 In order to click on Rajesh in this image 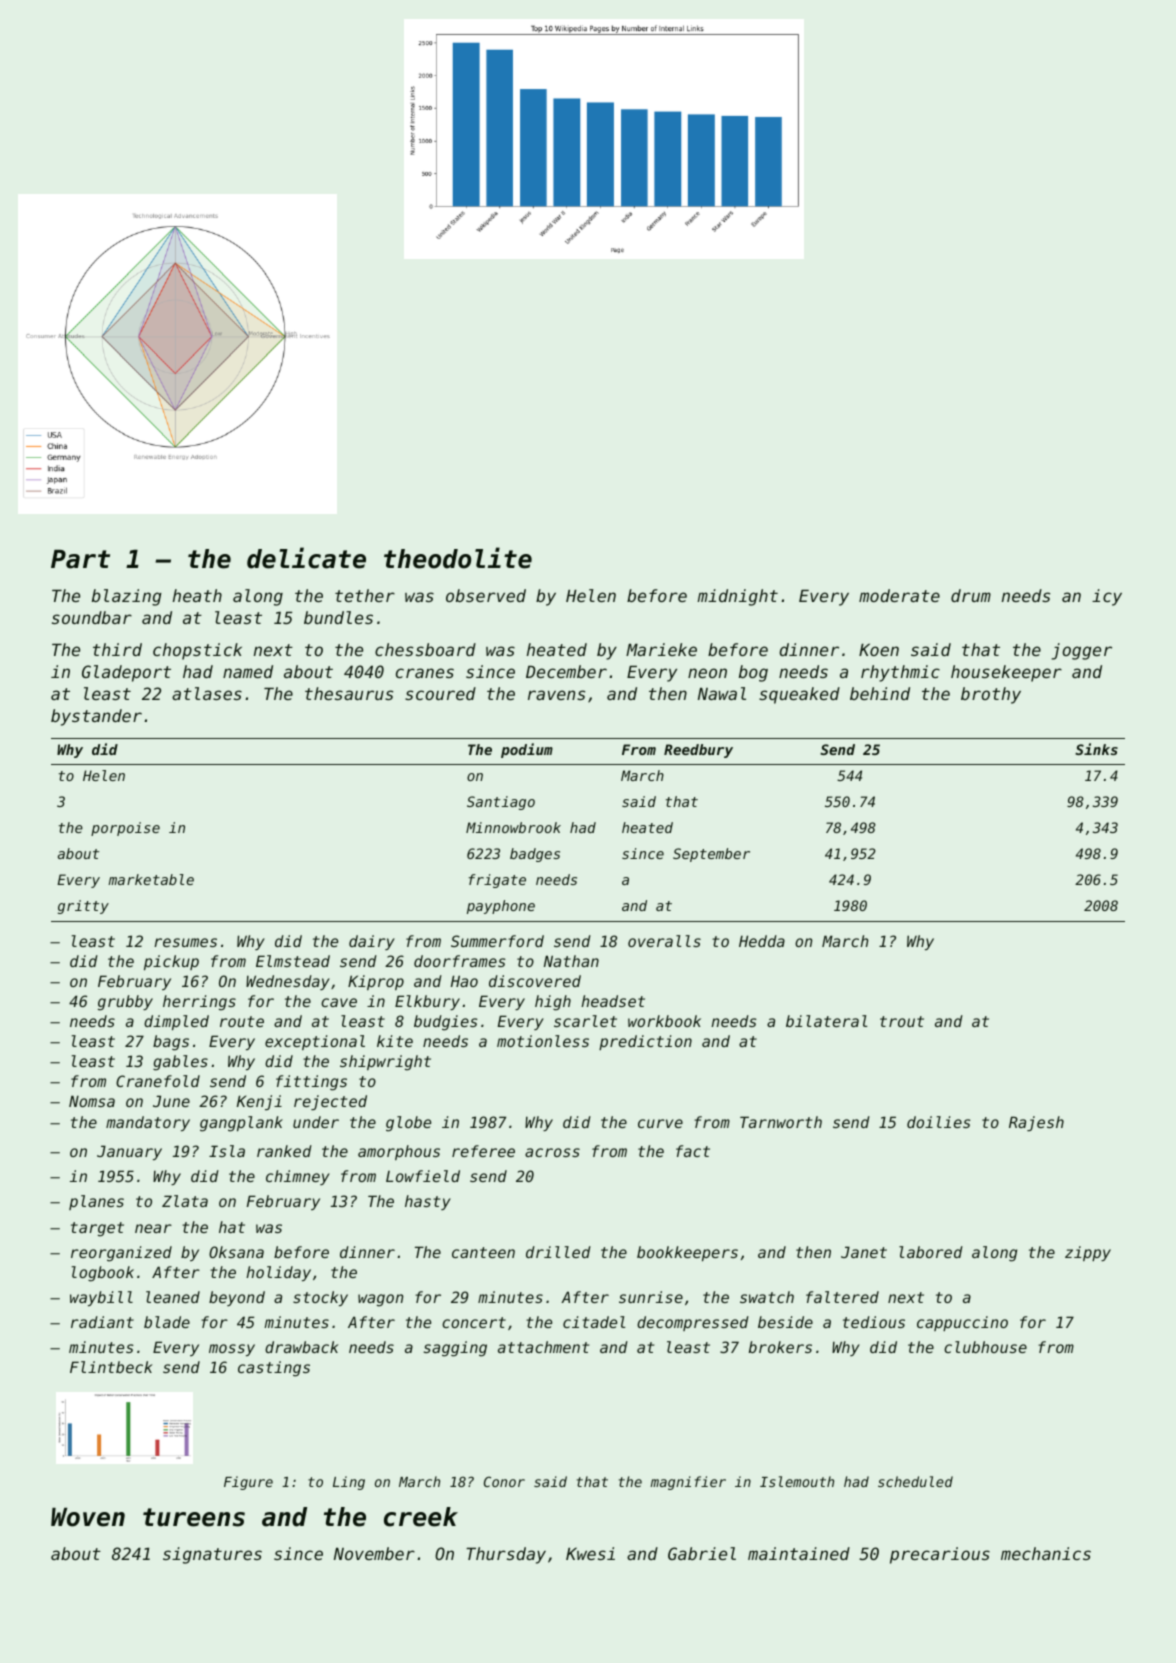, I will do `click(1036, 1123)`.
